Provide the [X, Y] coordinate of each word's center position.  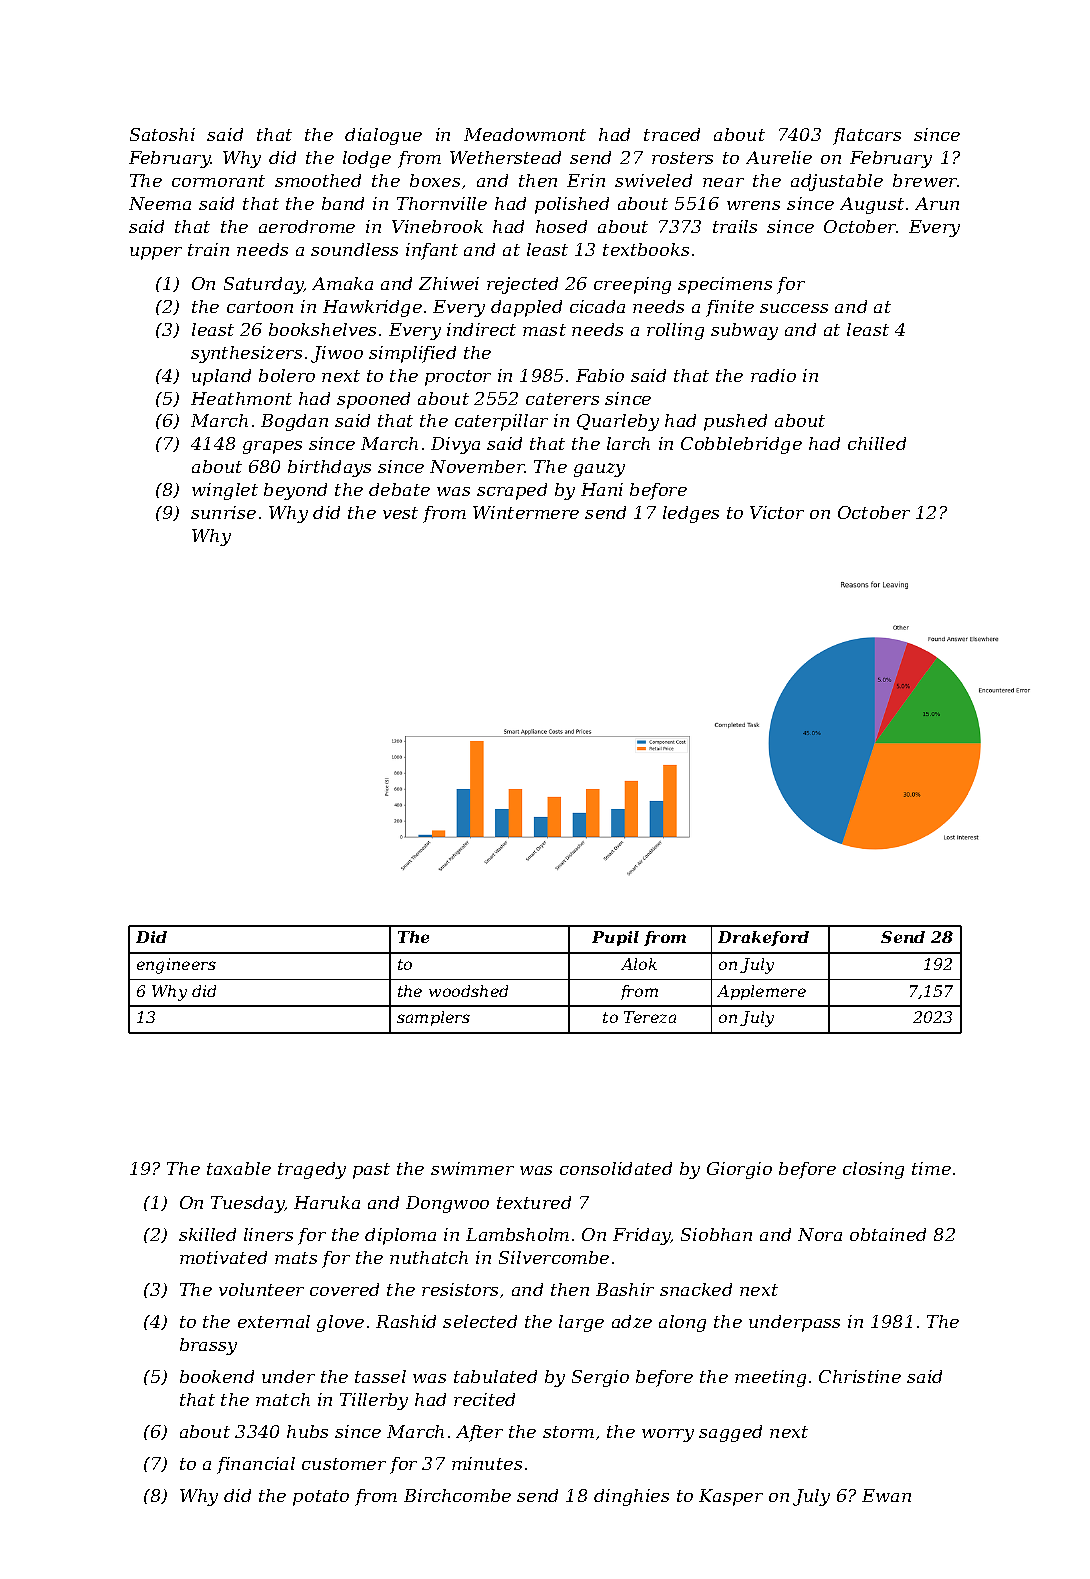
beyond [295, 491]
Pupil [615, 938]
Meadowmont [525, 134]
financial [256, 1465]
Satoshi [162, 134]
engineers [176, 966]
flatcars [867, 136]
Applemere [761, 992]
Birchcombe [457, 1495]
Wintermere [526, 512]
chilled [877, 443]
